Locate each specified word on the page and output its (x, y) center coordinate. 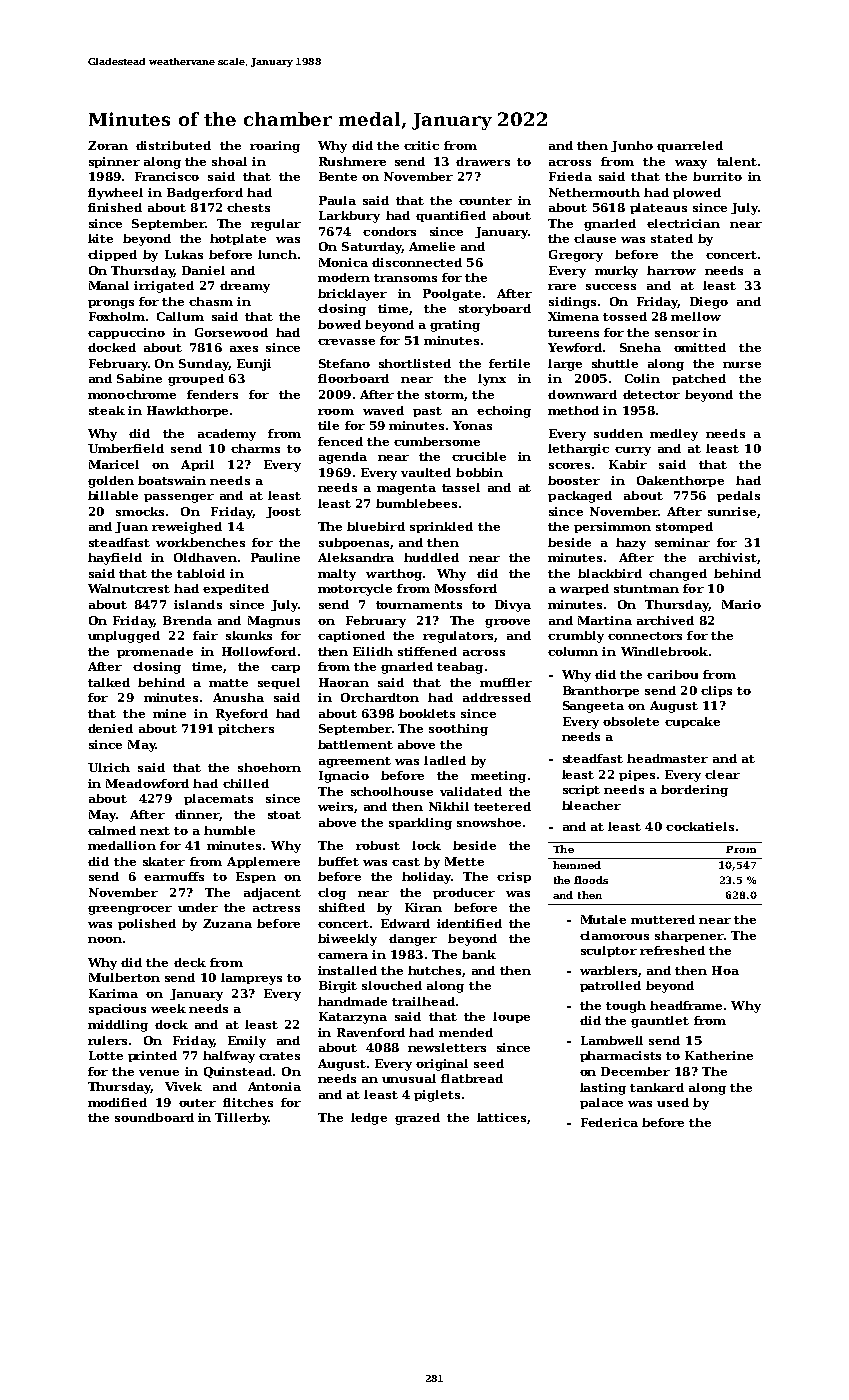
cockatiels (700, 826)
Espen (256, 877)
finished (115, 207)
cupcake (692, 722)
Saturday (372, 248)
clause (595, 238)
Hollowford (259, 651)
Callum (180, 316)
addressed (497, 697)
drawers (483, 161)
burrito (717, 176)
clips (716, 691)
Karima (113, 993)
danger (413, 940)
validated (471, 791)
